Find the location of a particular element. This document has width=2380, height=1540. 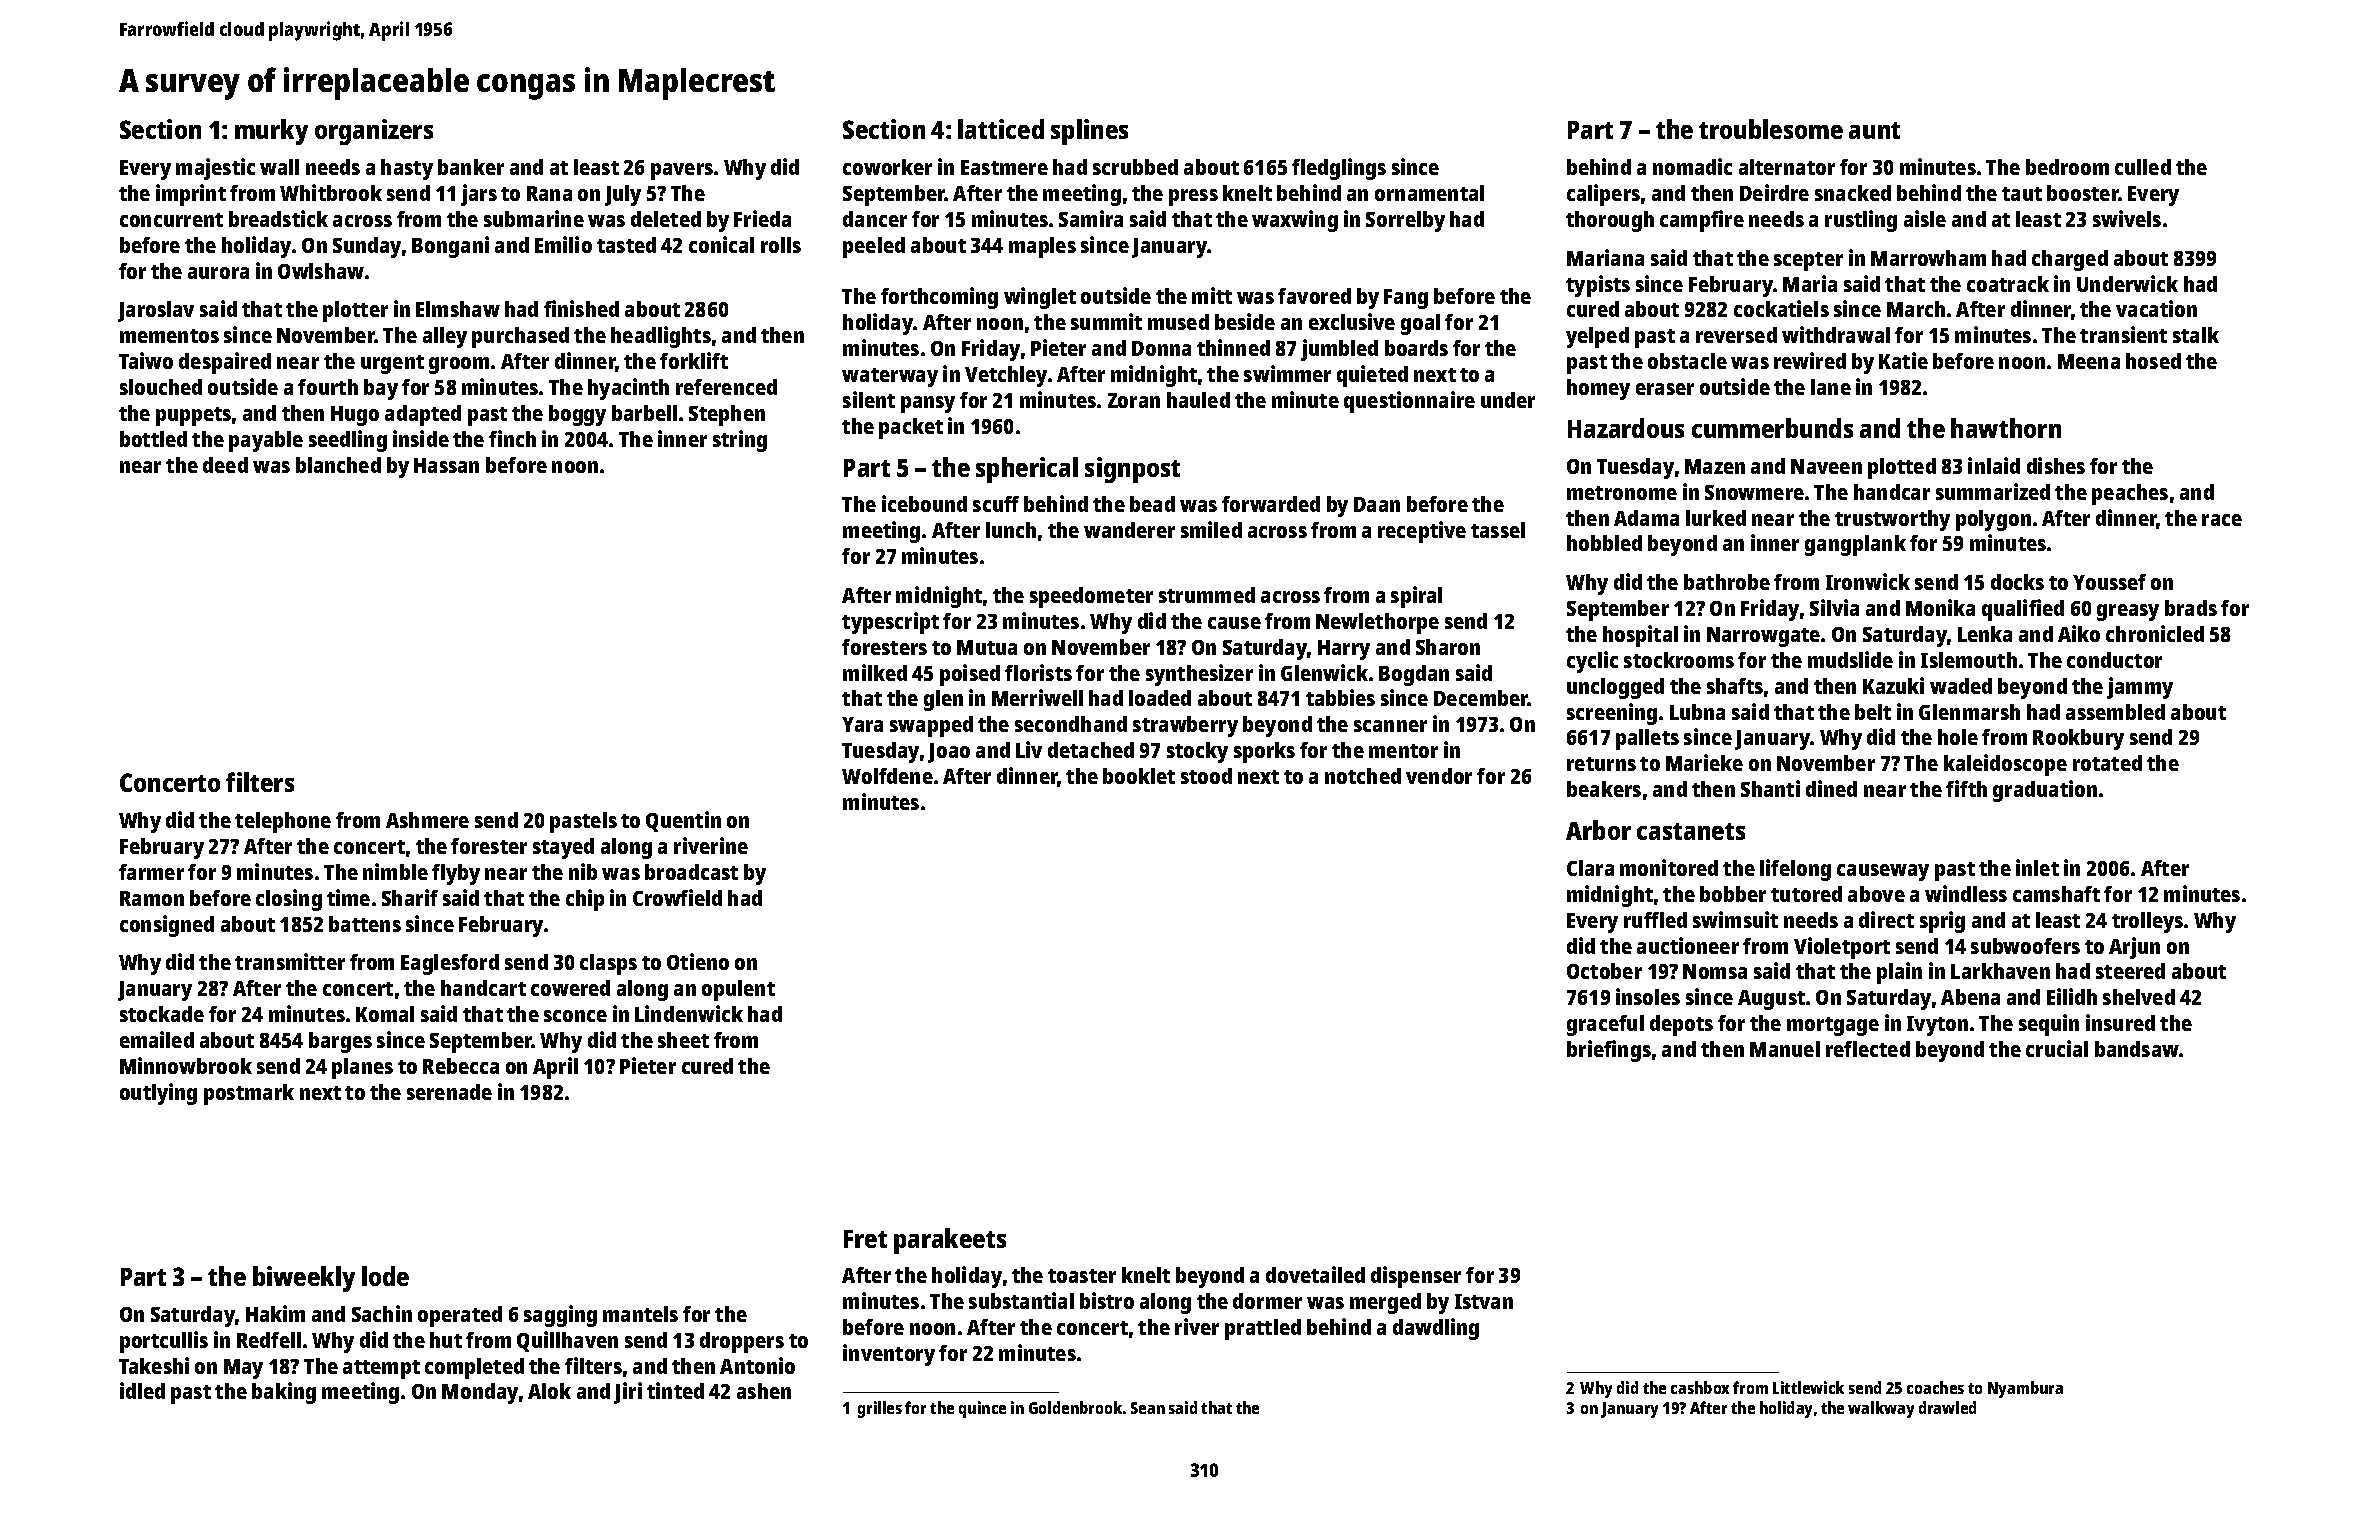

waded is located at coordinates (1961, 686).
